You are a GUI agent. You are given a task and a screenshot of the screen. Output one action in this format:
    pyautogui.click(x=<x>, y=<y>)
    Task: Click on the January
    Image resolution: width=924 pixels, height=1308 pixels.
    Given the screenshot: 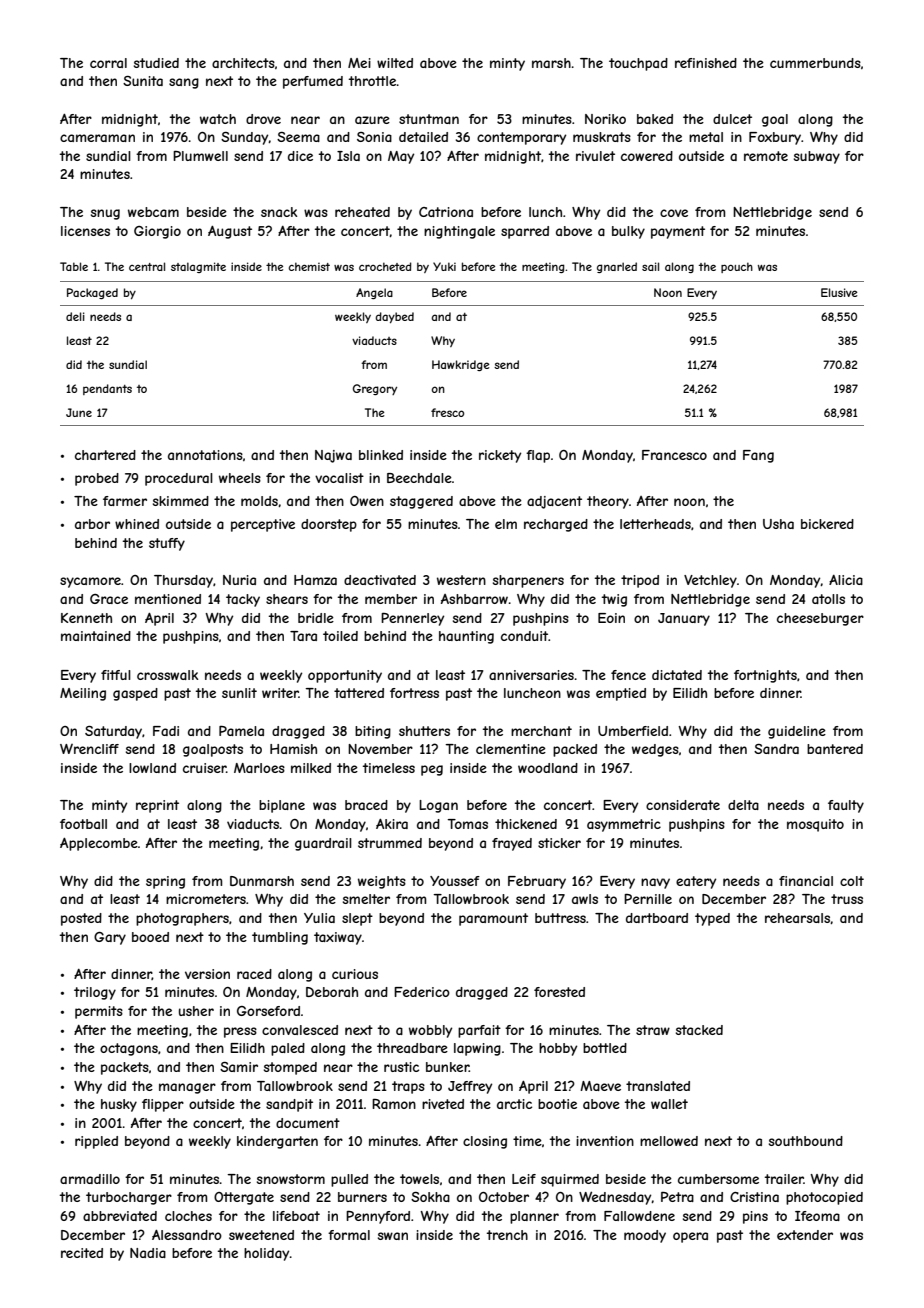 What is the action you would take?
    pyautogui.click(x=684, y=619)
